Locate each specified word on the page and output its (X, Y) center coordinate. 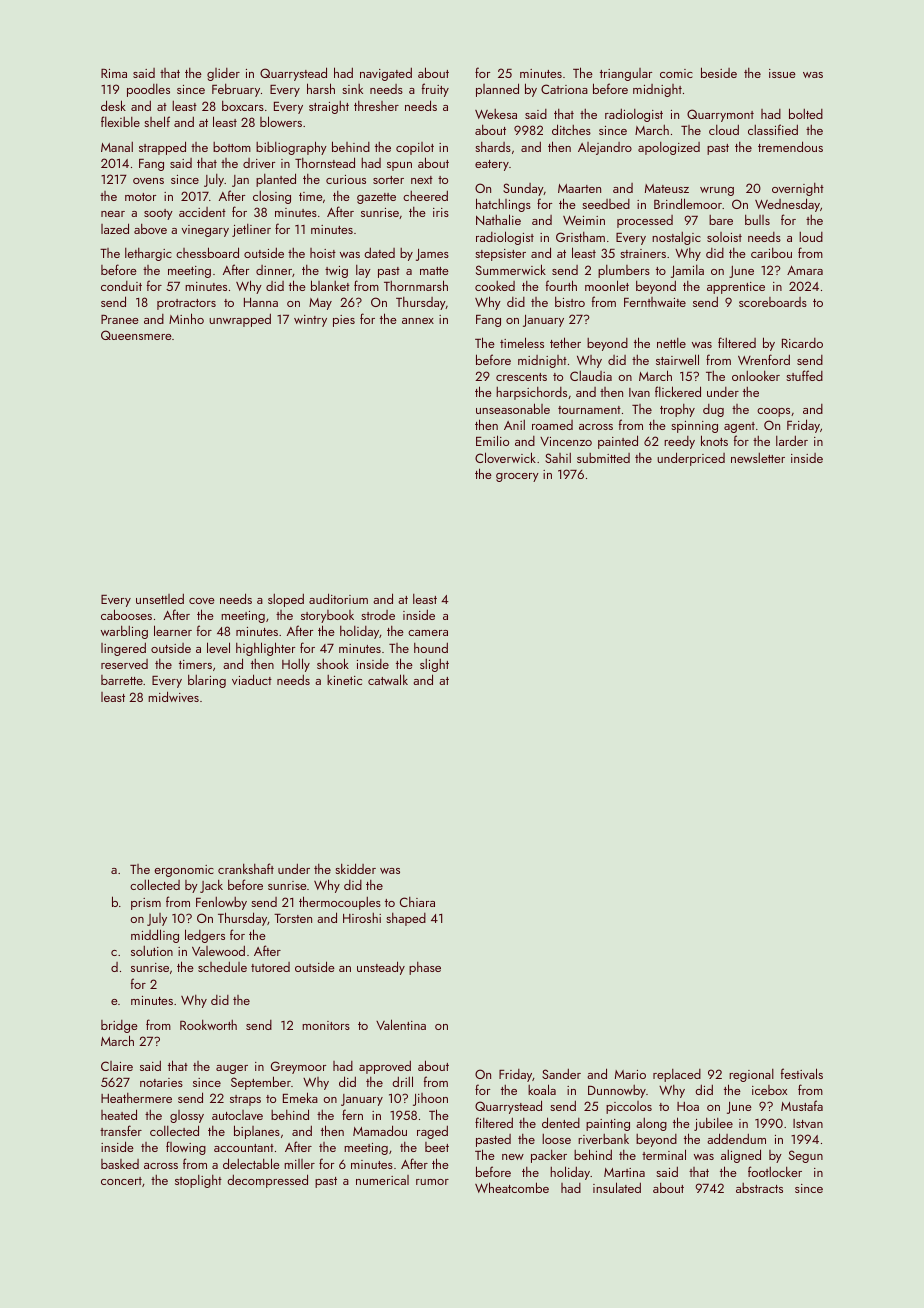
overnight (798, 189)
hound (431, 647)
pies (344, 321)
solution (152, 951)
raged (432, 1132)
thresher (376, 106)
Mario (630, 1074)
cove (202, 601)
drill (403, 1081)
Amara (805, 270)
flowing (186, 1148)
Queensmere (136, 335)
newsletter (758, 458)
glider (223, 74)
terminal (664, 1154)
